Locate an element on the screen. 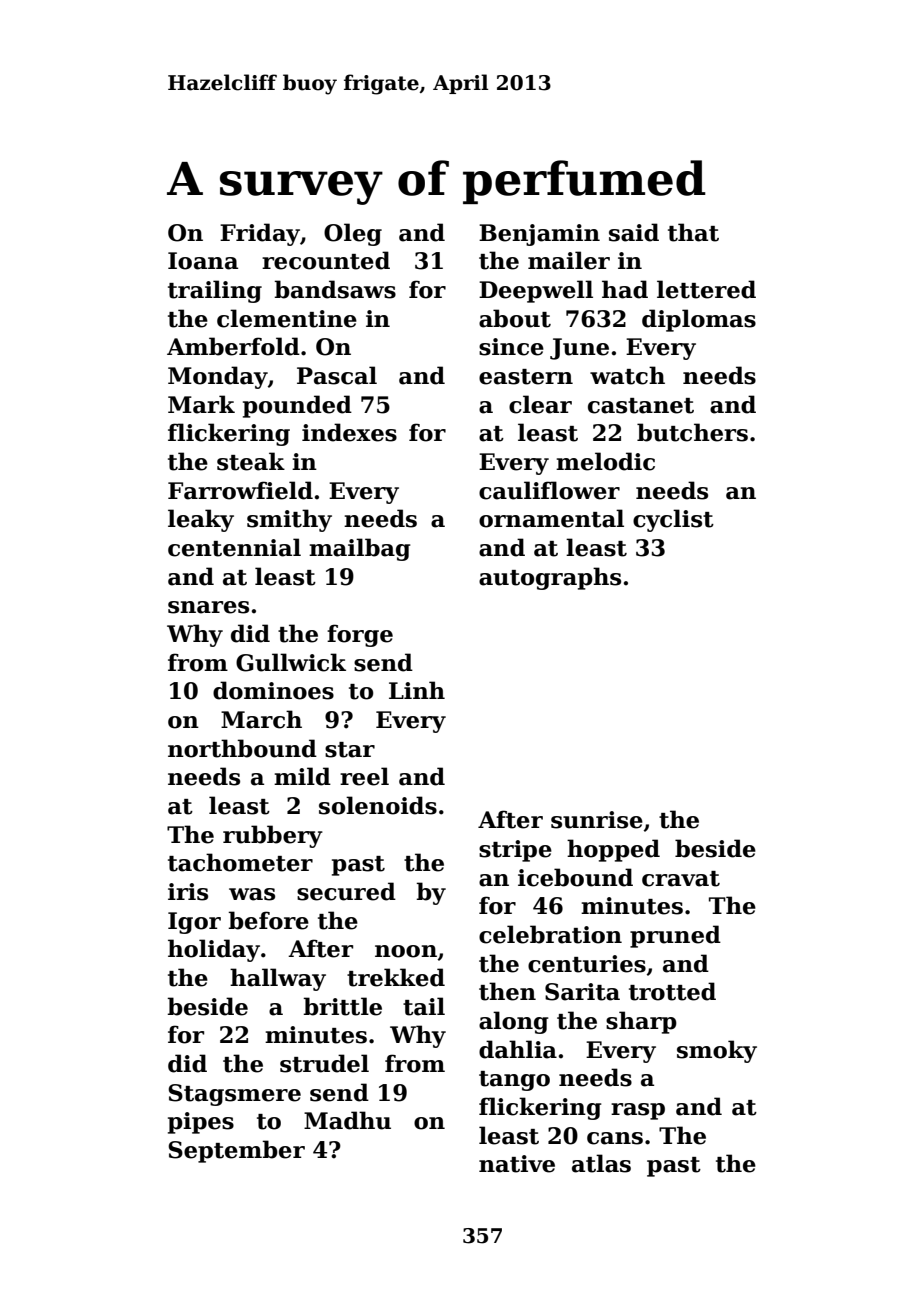 This screenshot has width=924, height=1311. tail is located at coordinates (424, 1006).
